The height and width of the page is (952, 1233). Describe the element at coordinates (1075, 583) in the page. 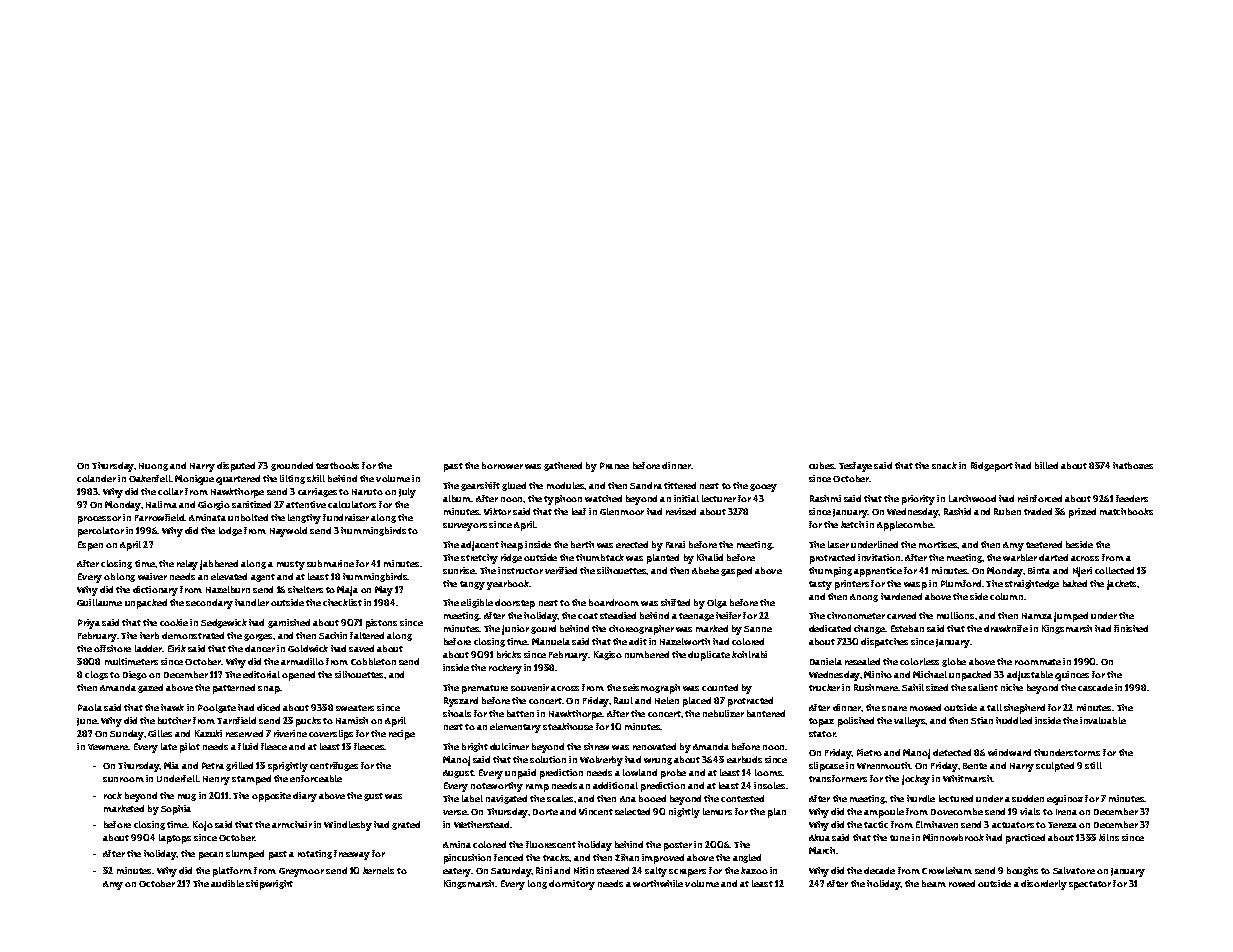

I see `baked` at that location.
